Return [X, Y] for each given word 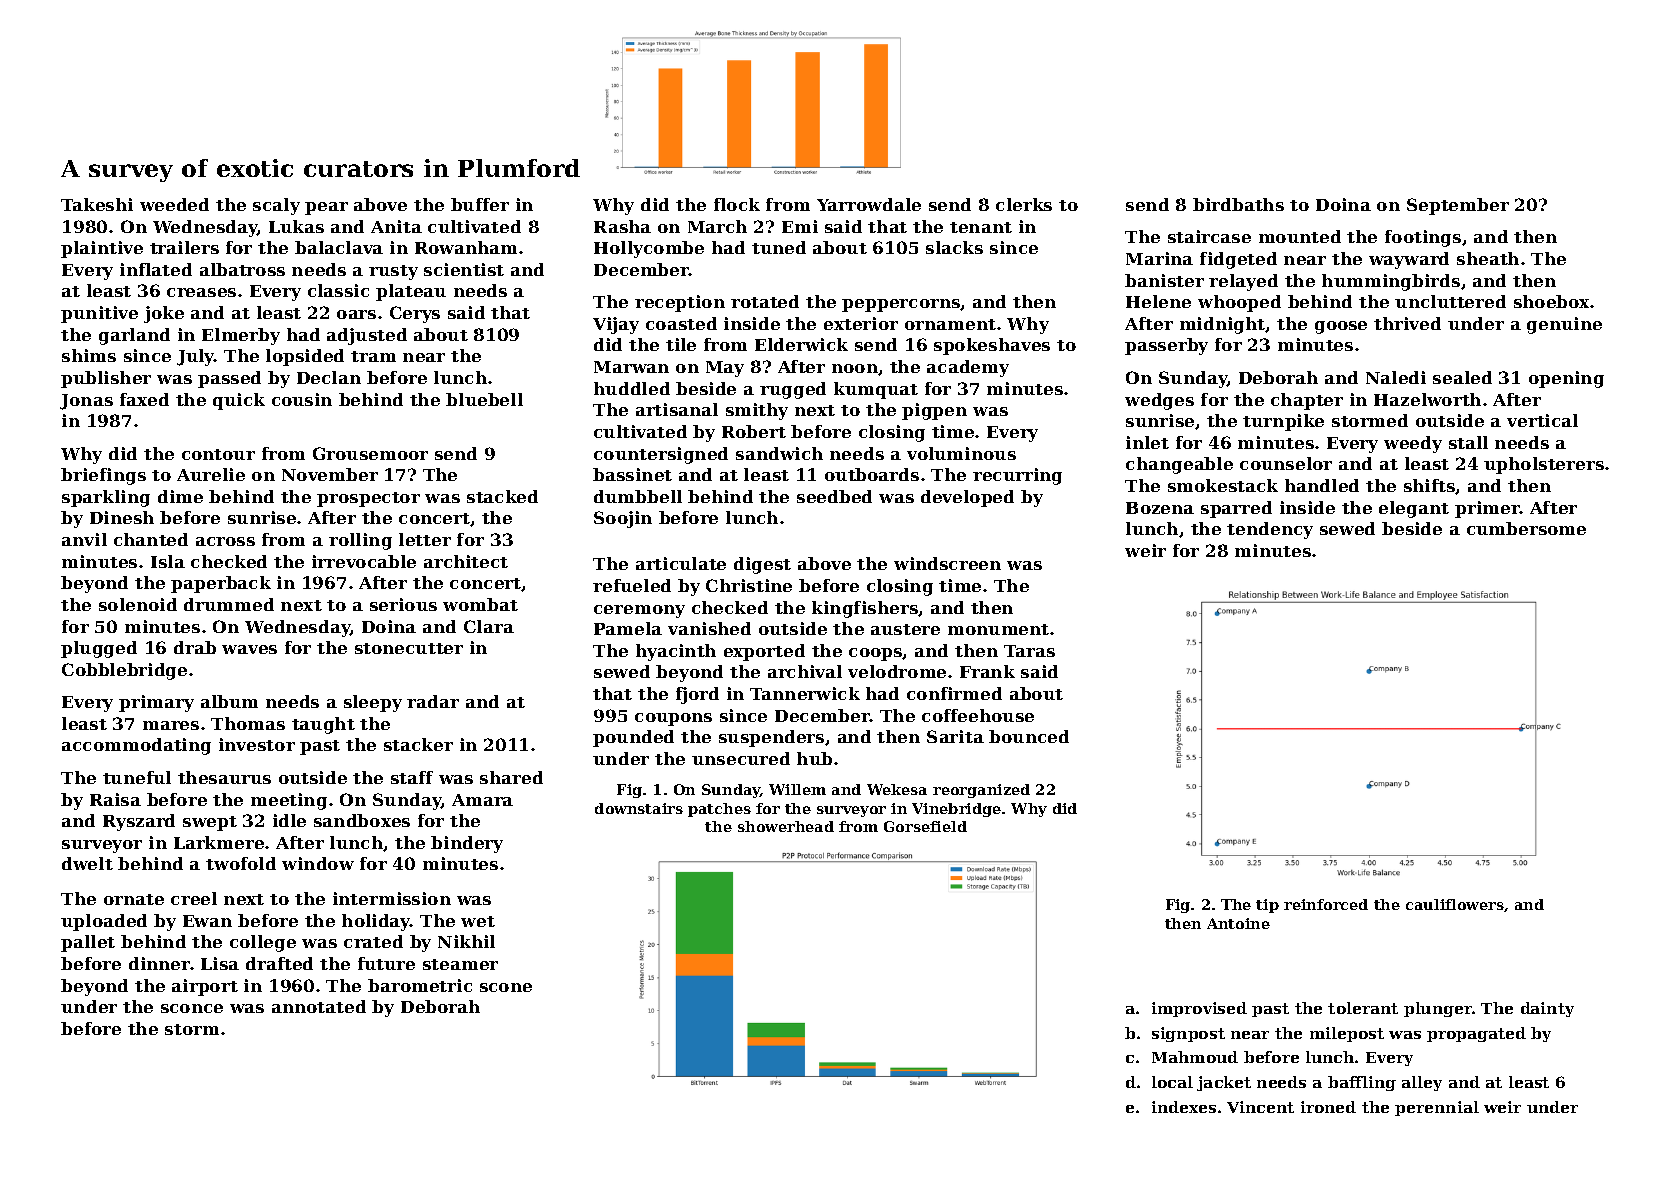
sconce [192, 1008]
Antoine [1238, 923]
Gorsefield [925, 826]
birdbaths [1238, 204]
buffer [480, 204]
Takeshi [97, 204]
